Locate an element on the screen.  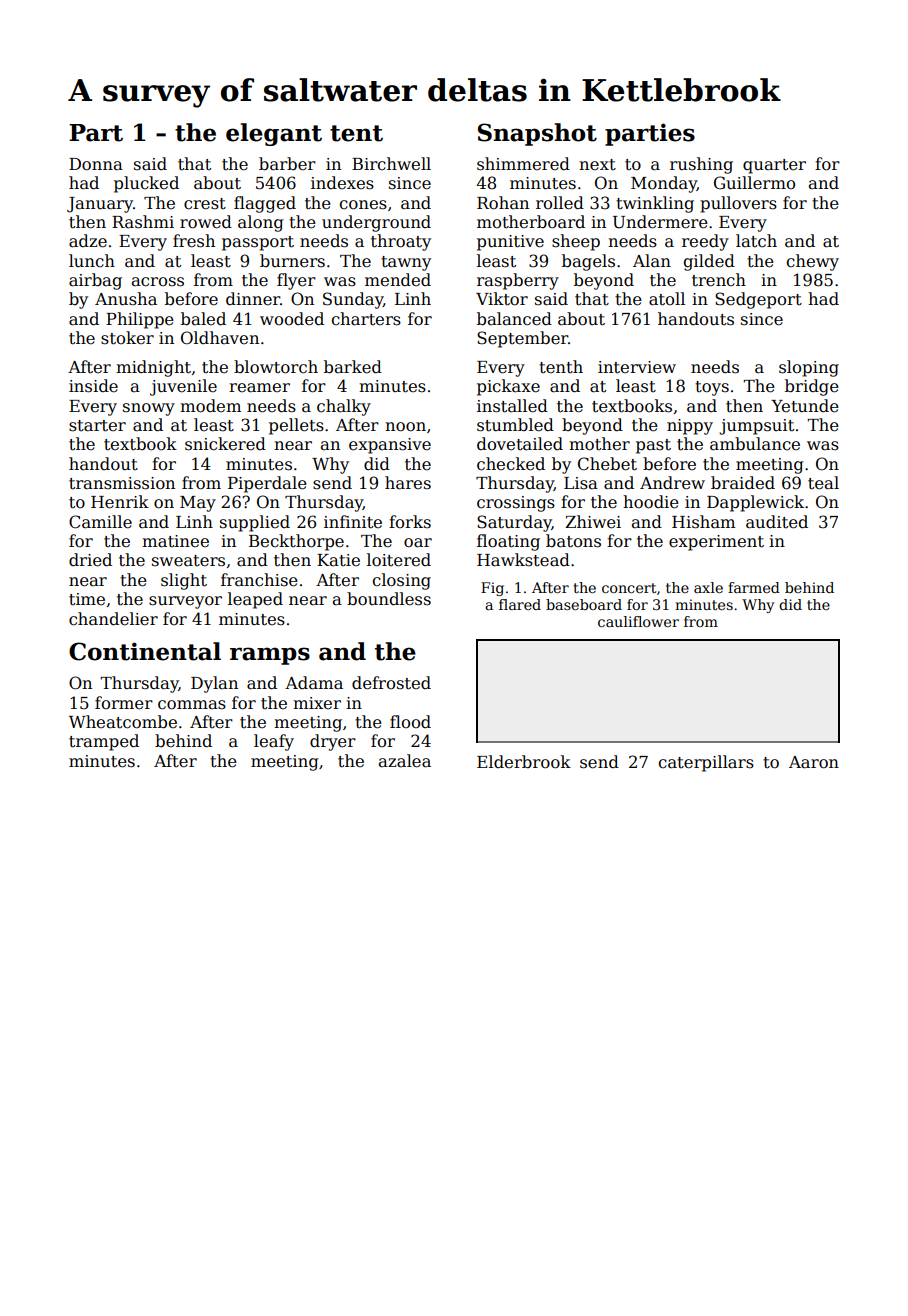
Snapshot is located at coordinates (537, 134).
